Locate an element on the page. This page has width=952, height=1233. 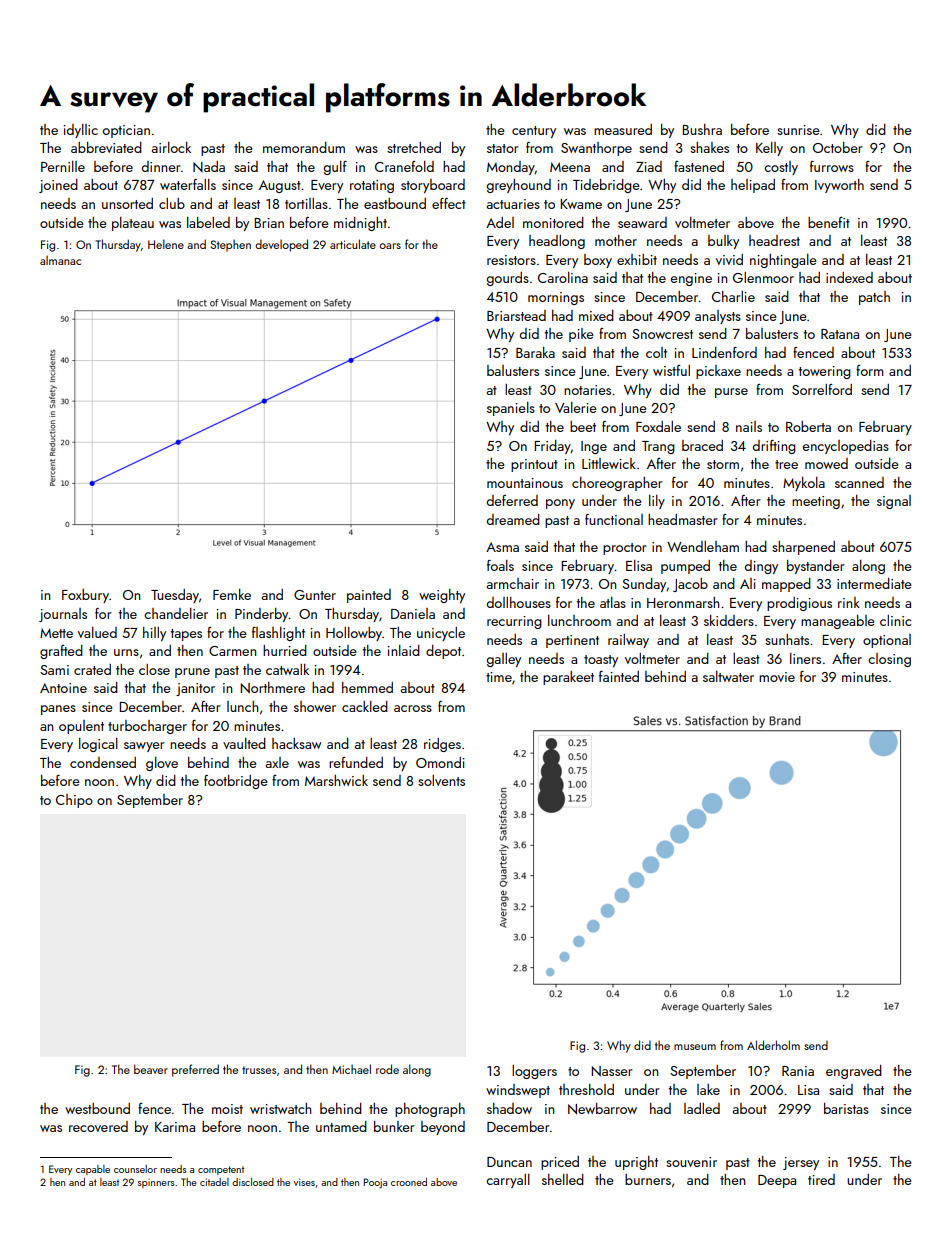
moist is located at coordinates (227, 1109).
